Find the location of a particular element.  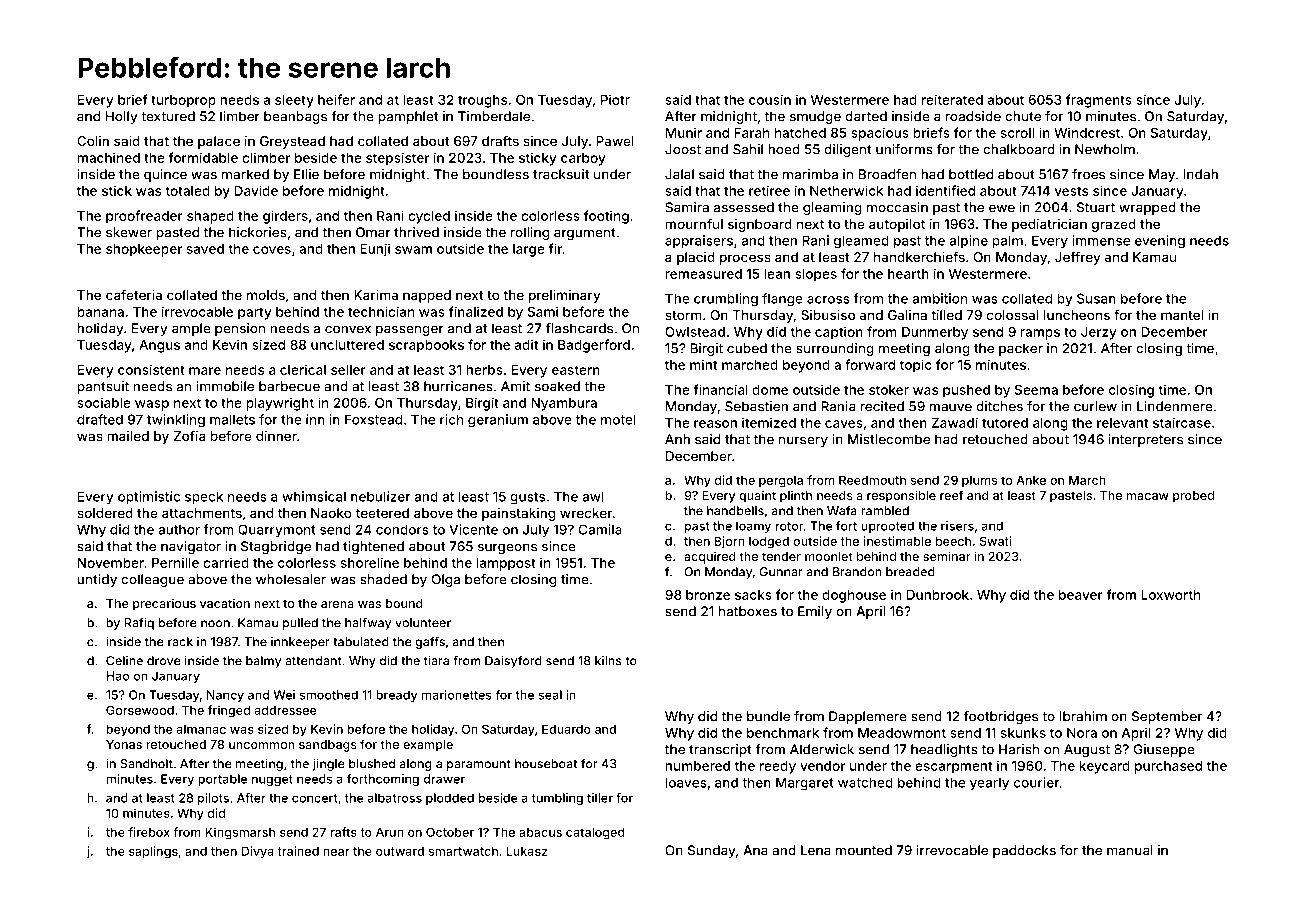

scroll is located at coordinates (1017, 133).
